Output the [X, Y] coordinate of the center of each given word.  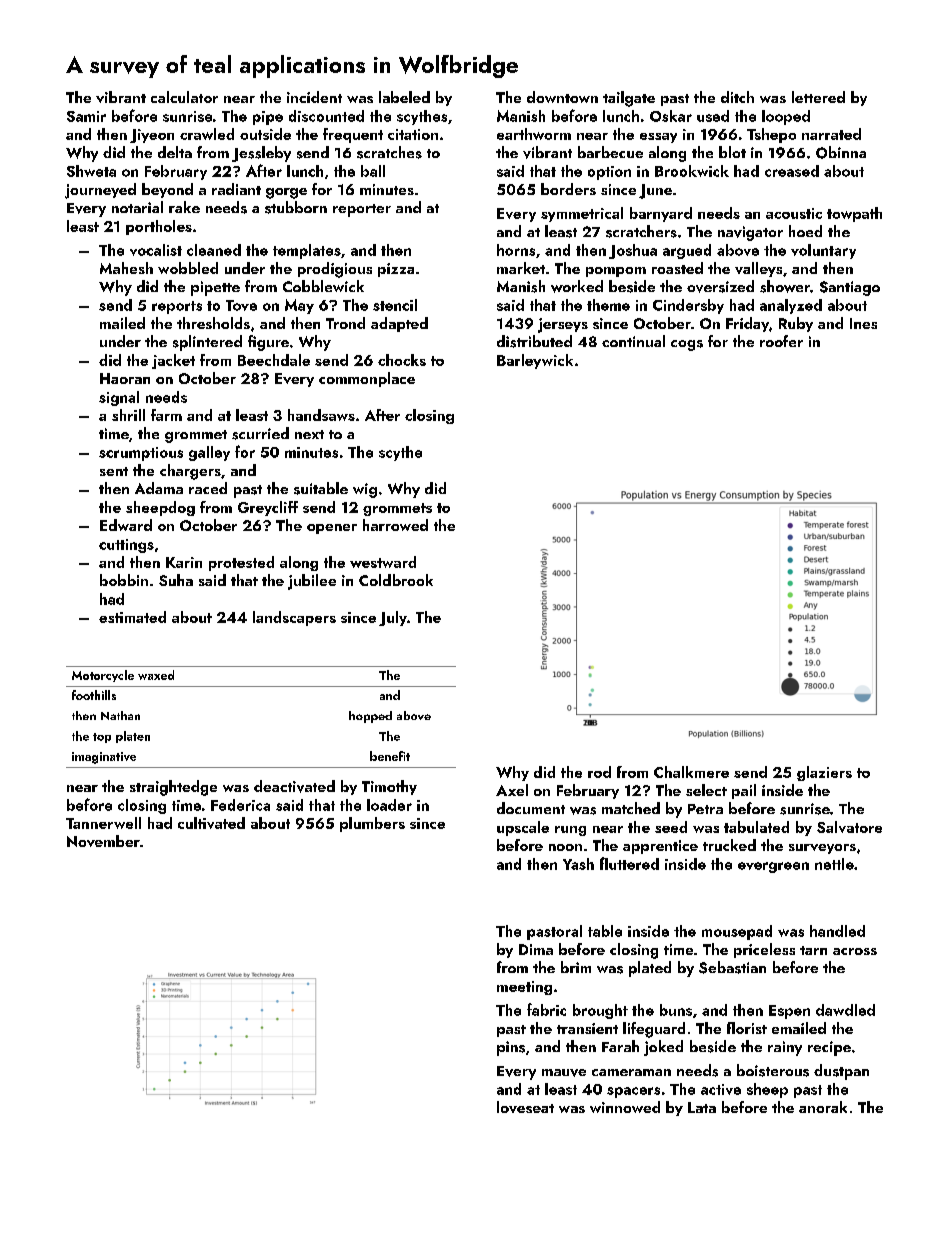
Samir [86, 116]
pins [511, 1048]
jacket [173, 361]
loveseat [525, 1107]
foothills [94, 695]
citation [413, 134]
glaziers [824, 773]
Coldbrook [396, 580]
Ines [863, 323]
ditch [737, 97]
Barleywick [535, 361]
